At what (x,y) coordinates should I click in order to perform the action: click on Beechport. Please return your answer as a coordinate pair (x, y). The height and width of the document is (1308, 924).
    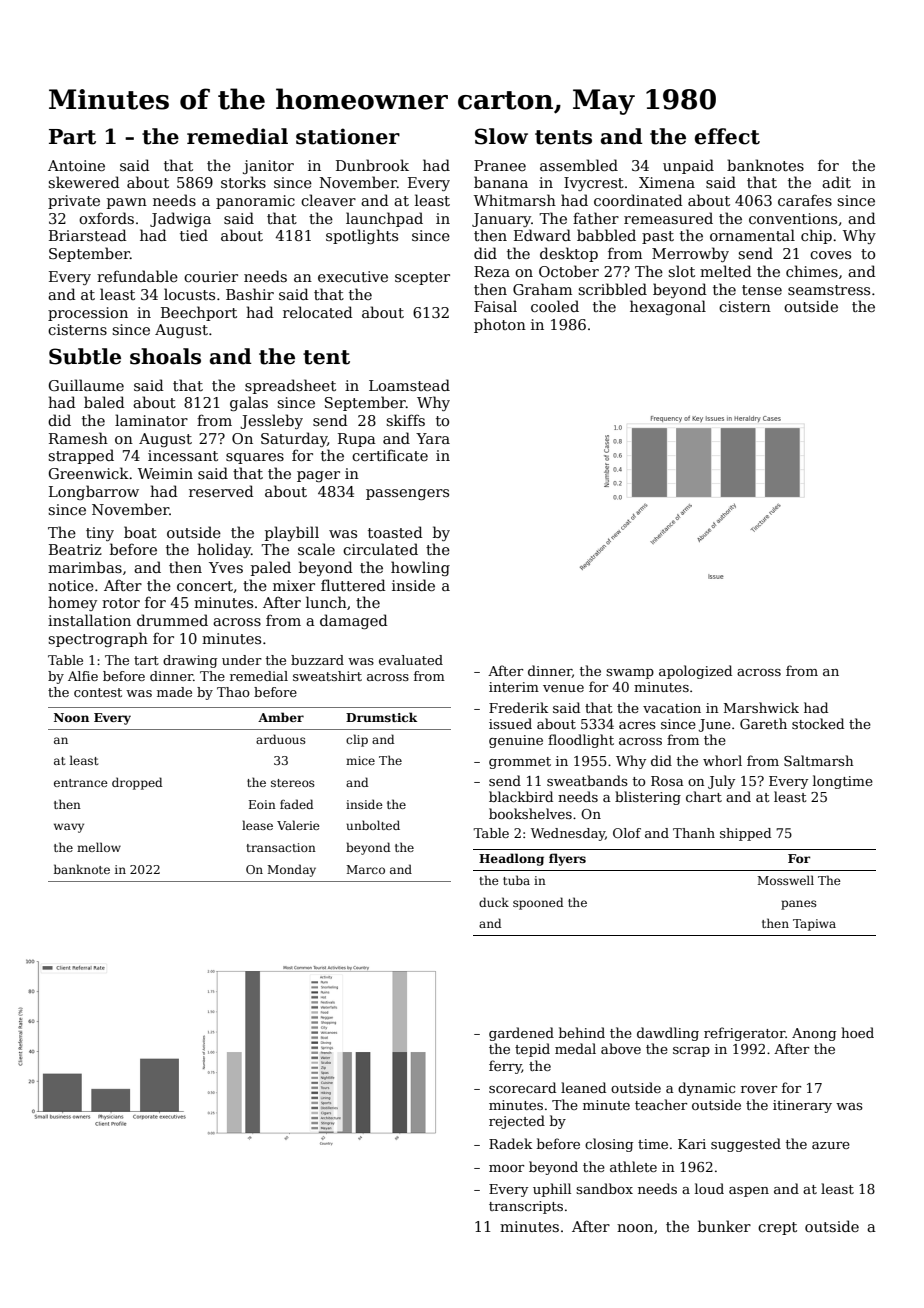
    Looking at the image, I should click on (199, 313).
